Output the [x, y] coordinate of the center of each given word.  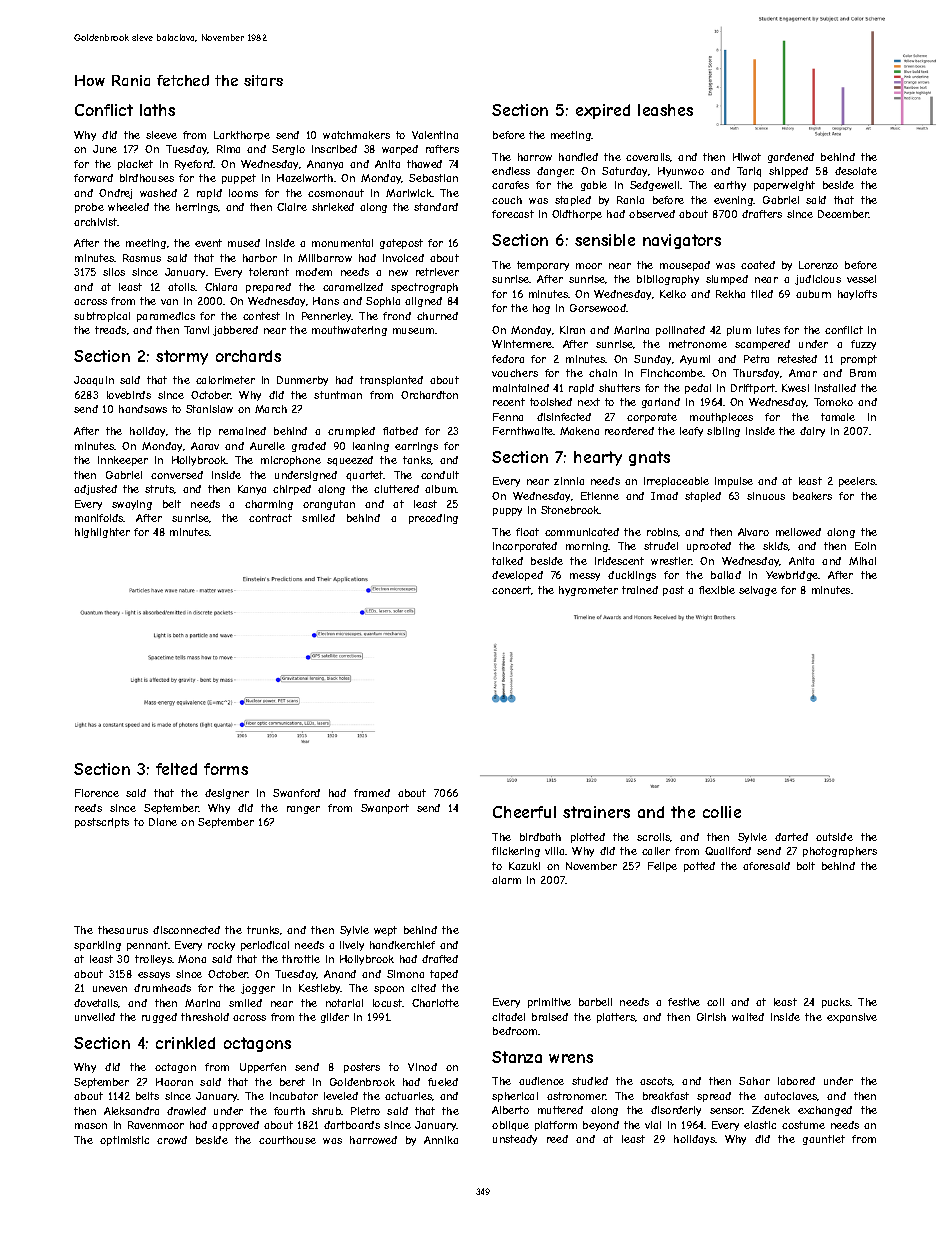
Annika [441, 1140]
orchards [248, 356]
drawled [186, 1111]
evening [733, 201]
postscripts [102, 823]
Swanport [385, 809]
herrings [197, 208]
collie [722, 812]
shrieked [333, 207]
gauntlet [824, 1140]
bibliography [668, 280]
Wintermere [522, 344]
